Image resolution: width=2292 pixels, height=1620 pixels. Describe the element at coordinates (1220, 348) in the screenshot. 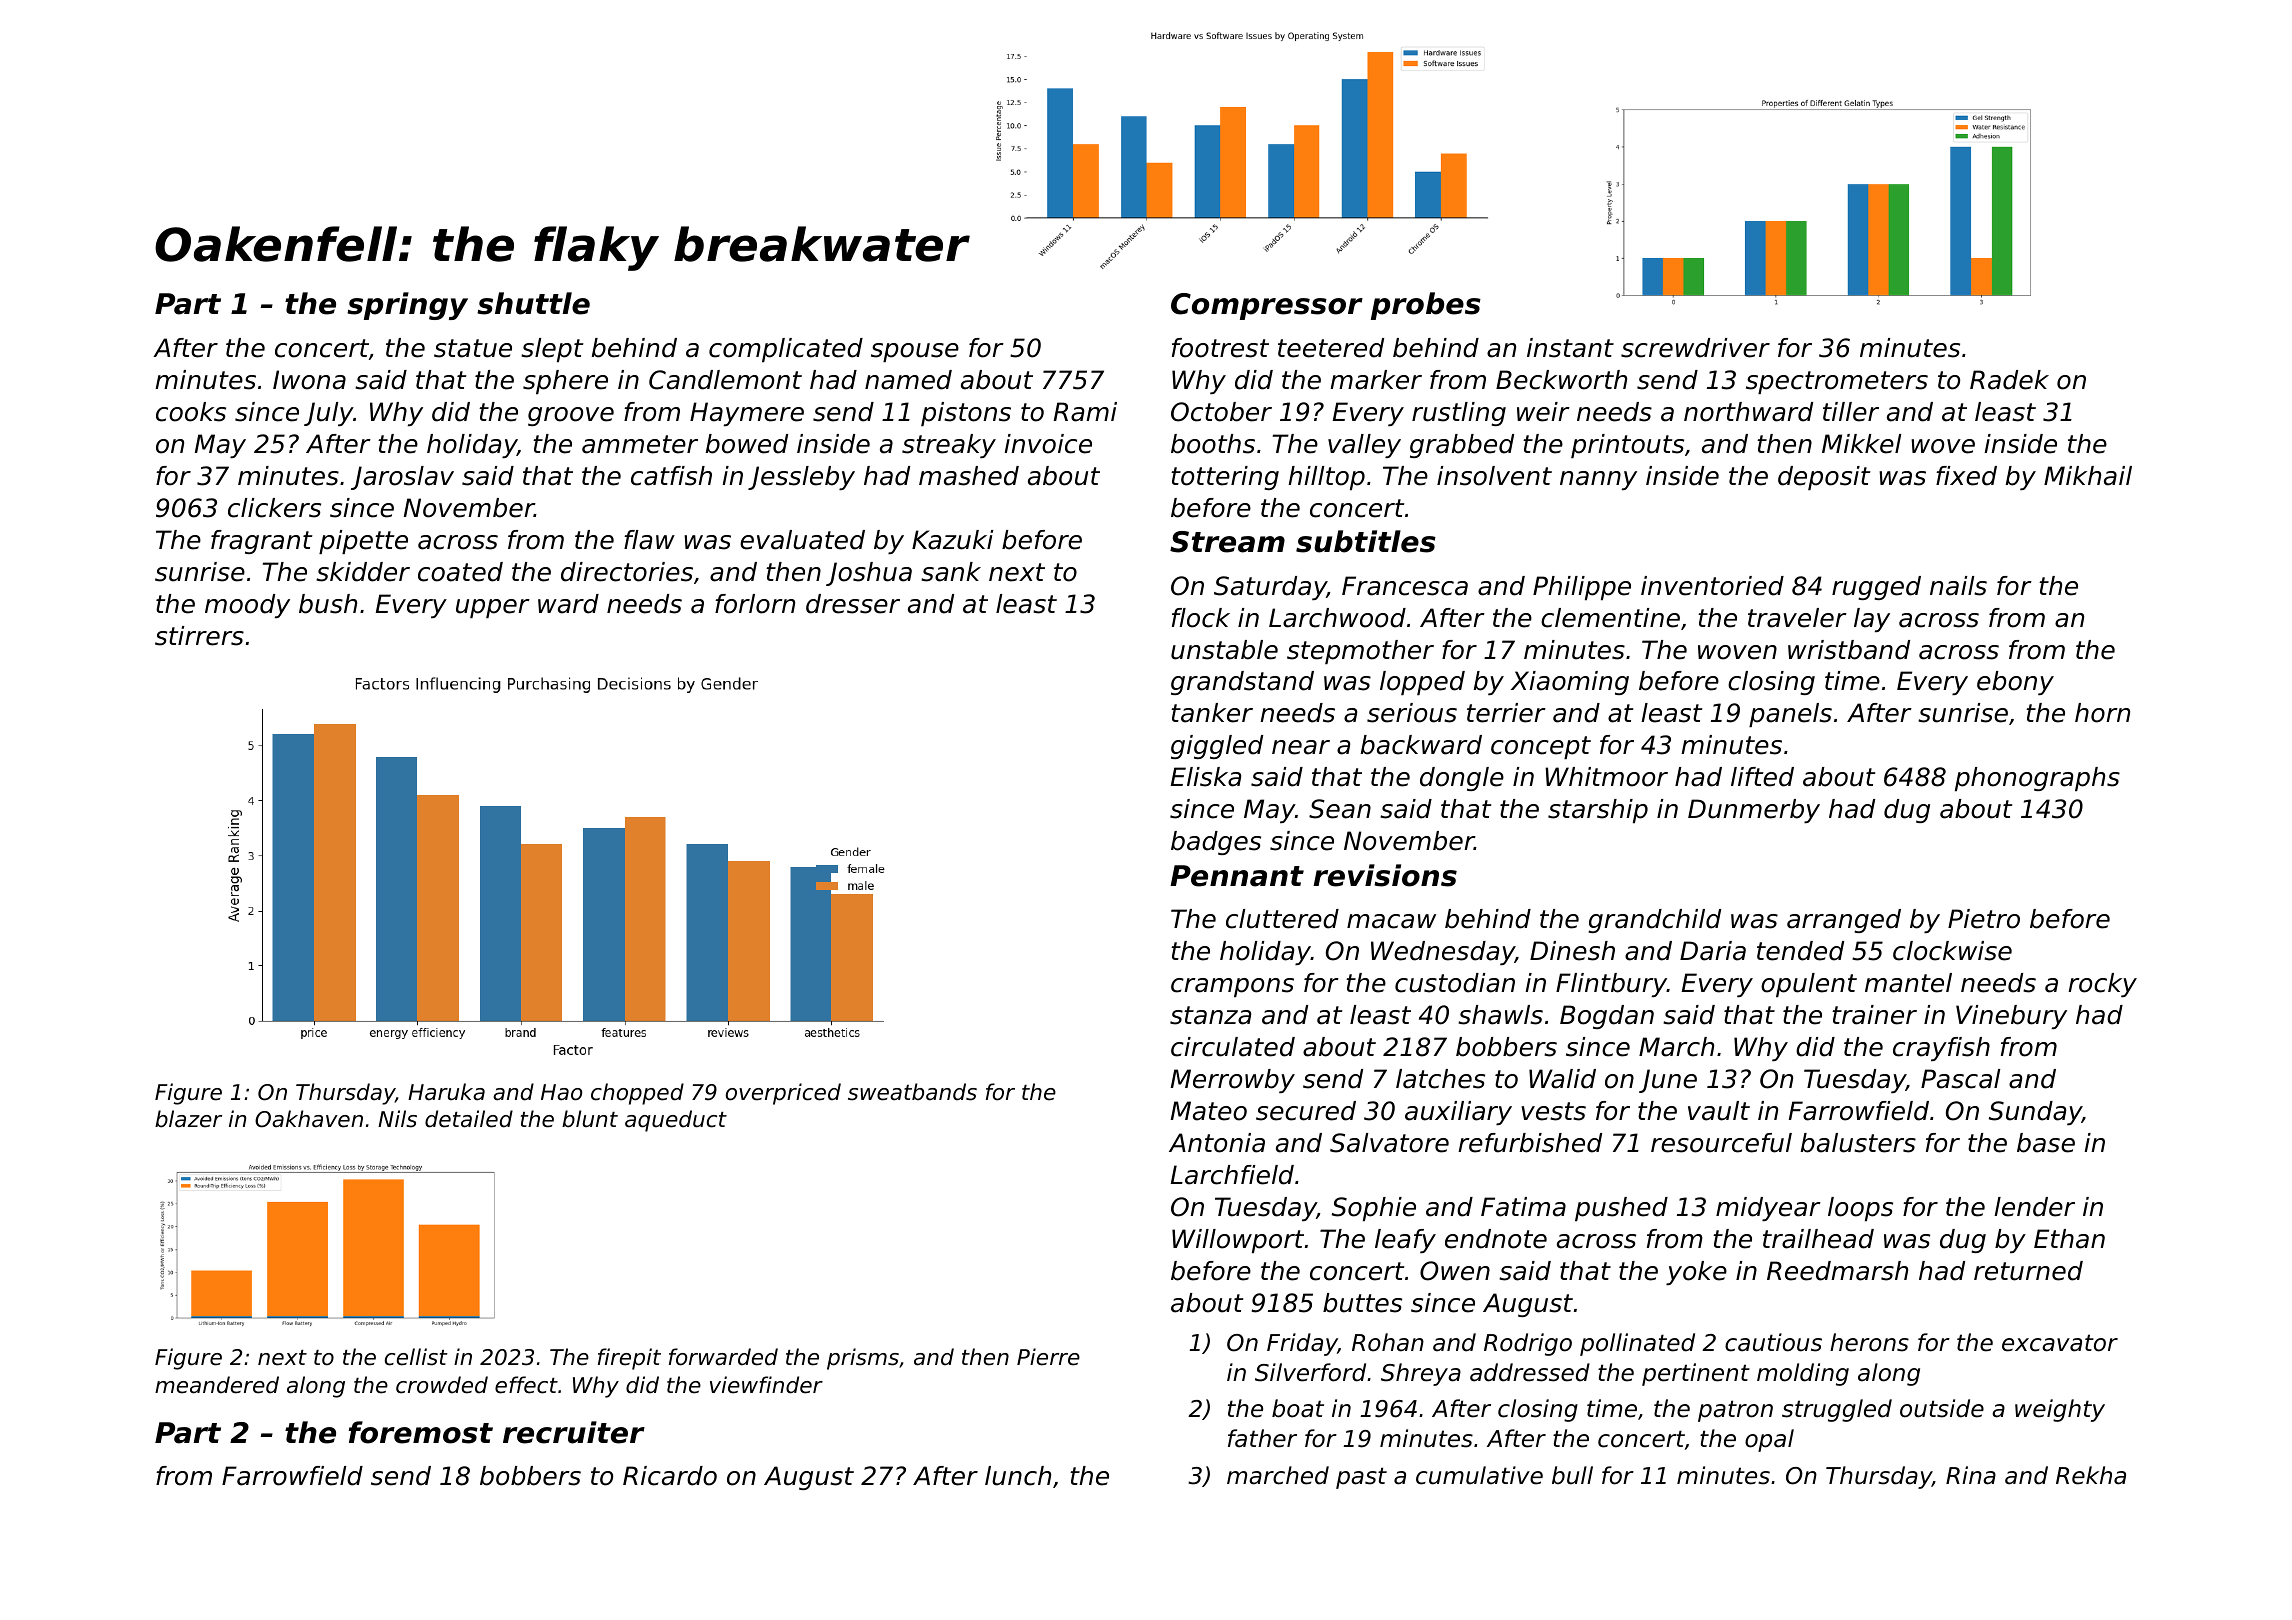

I see `footrest` at that location.
